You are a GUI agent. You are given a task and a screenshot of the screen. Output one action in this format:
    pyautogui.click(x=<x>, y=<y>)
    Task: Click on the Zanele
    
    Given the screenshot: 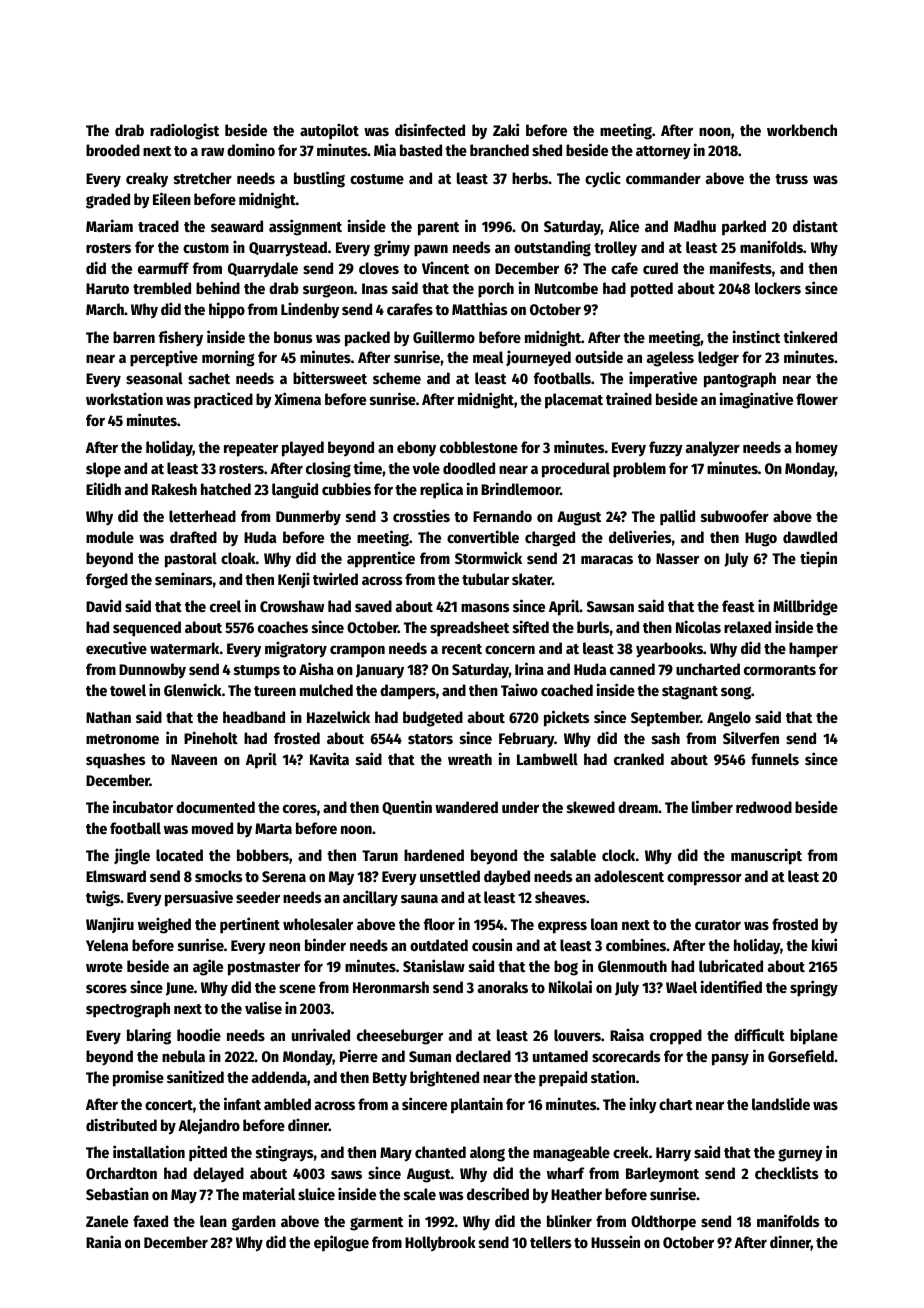 What is the action you would take?
    pyautogui.click(x=107, y=1221)
